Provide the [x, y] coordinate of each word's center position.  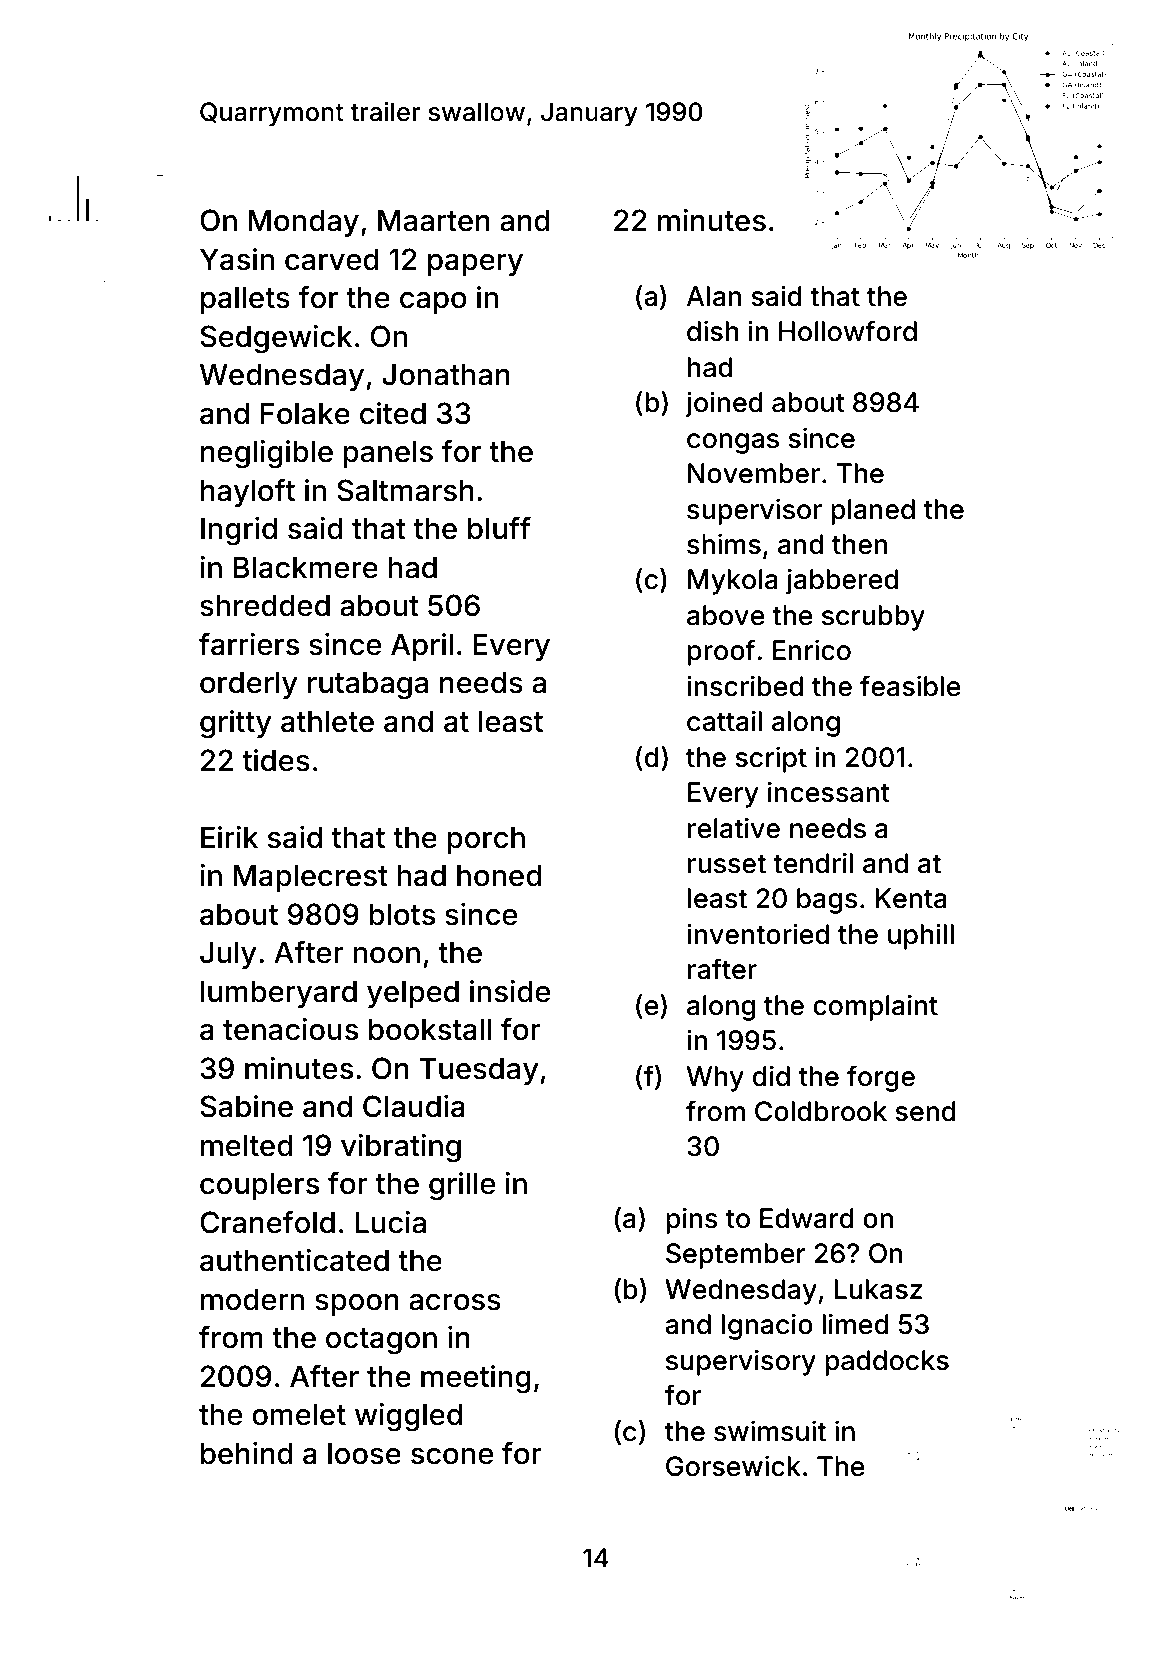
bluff [499, 528]
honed [499, 875]
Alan [714, 296]
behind [247, 1453]
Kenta [911, 898]
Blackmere [305, 567]
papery [475, 265]
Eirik [229, 837]
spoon [357, 1305]
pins [692, 1220]
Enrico [812, 650]
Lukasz [878, 1289]
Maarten [434, 220]
